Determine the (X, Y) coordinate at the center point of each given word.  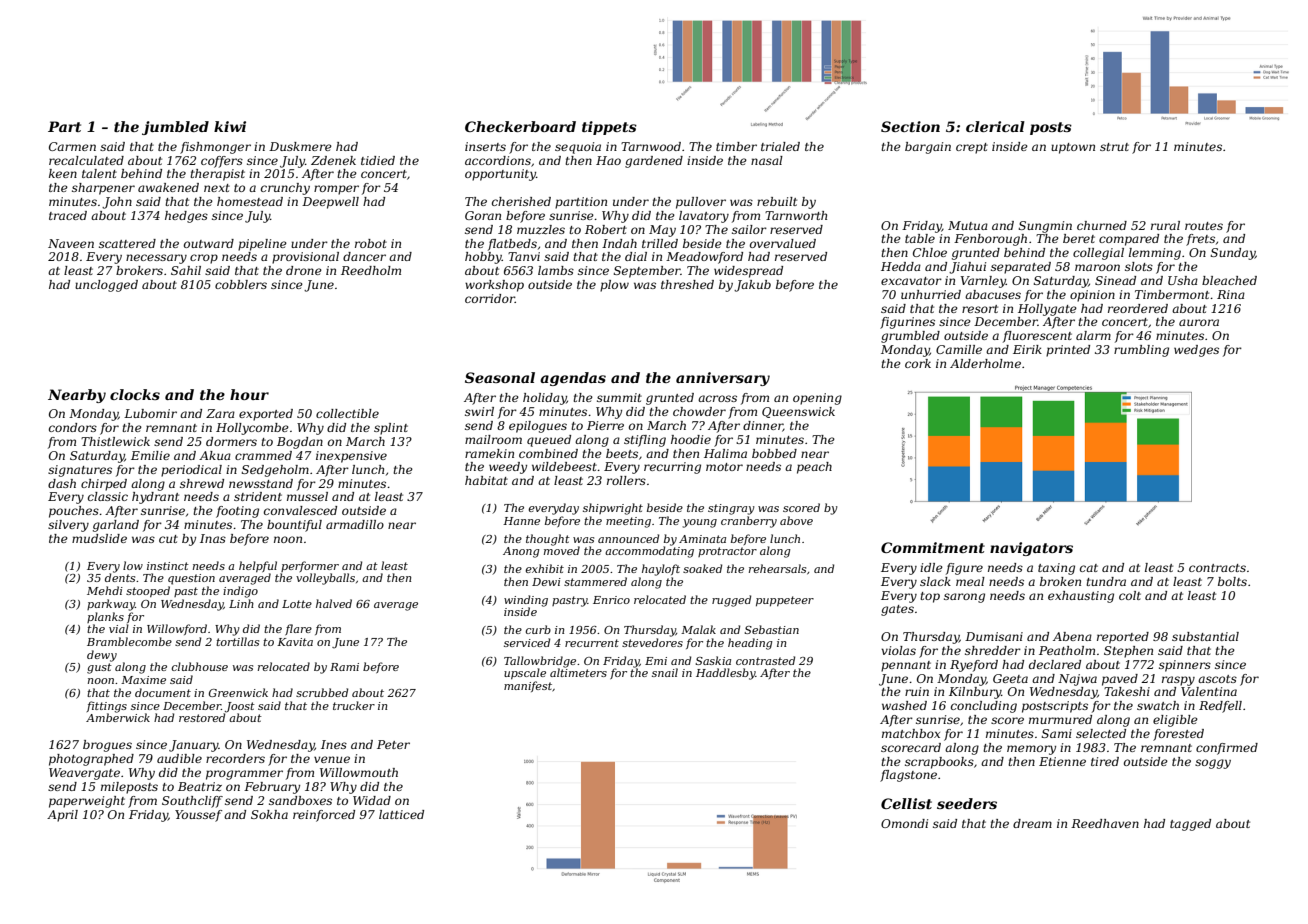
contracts (1217, 568)
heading (750, 644)
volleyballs (325, 579)
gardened (654, 162)
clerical (995, 126)
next (217, 188)
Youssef (198, 816)
